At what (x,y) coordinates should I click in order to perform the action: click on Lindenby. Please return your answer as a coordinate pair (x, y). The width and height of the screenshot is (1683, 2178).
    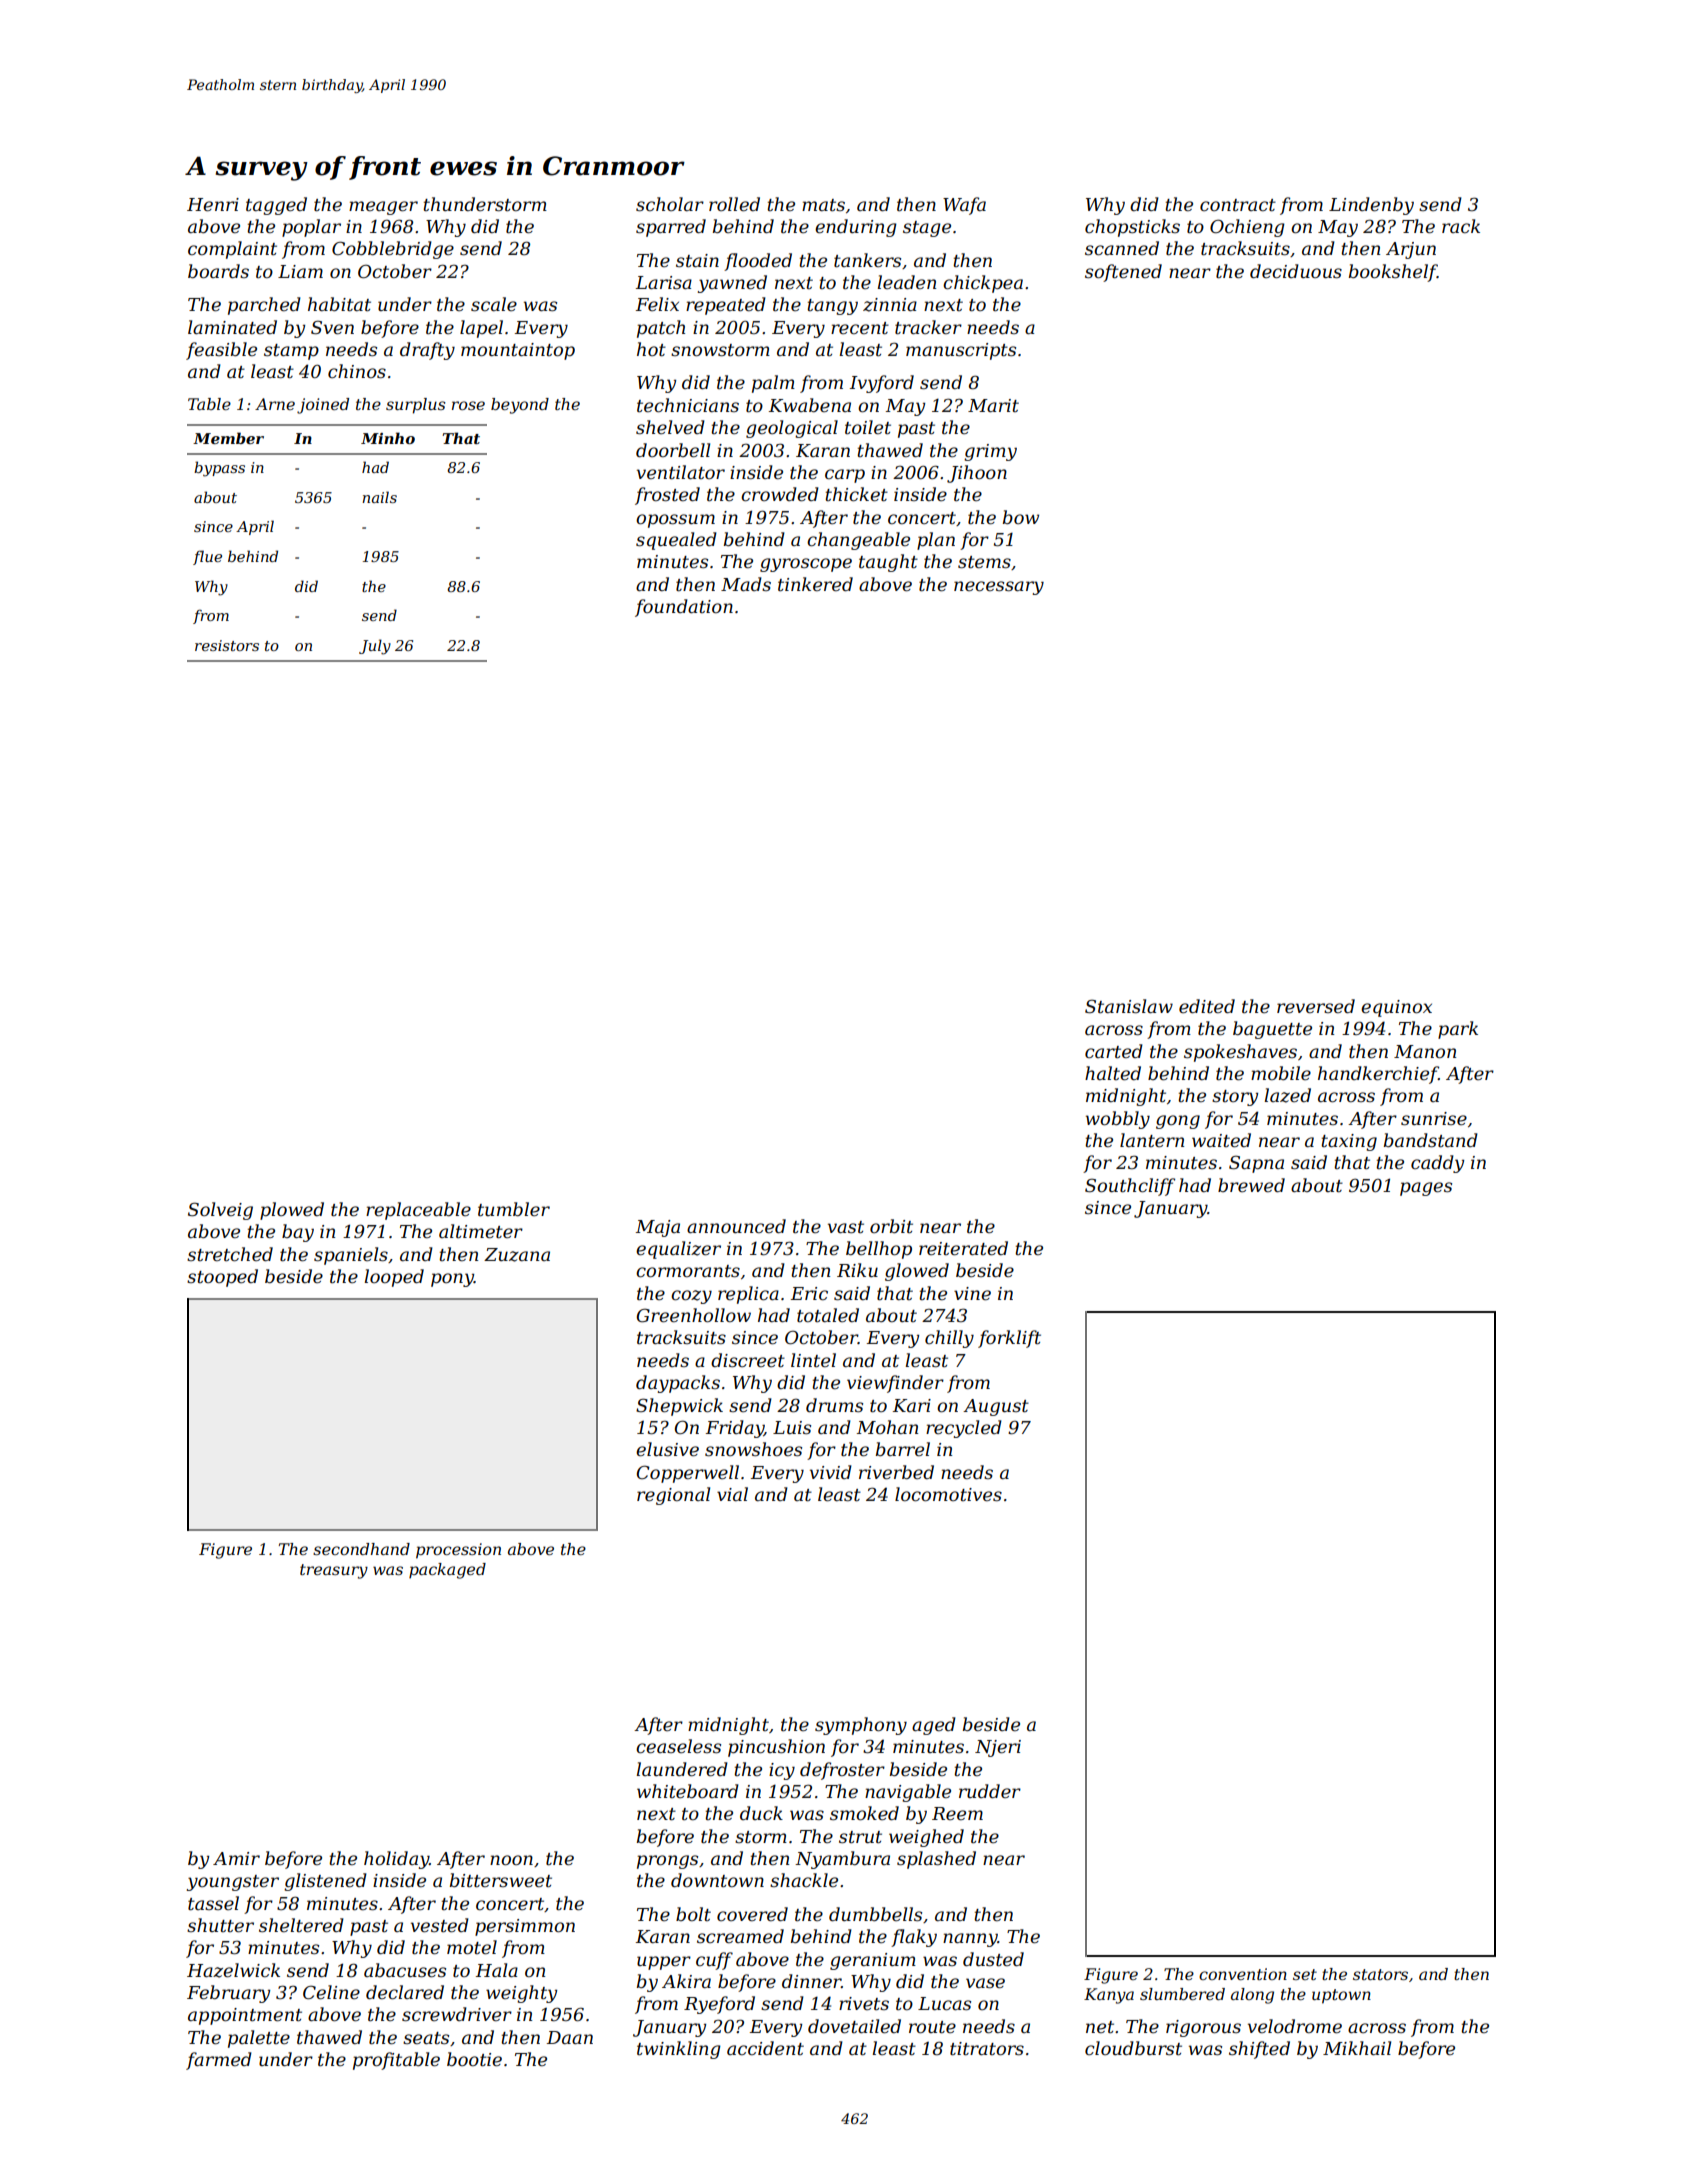
    Looking at the image, I should click on (1371, 206).
